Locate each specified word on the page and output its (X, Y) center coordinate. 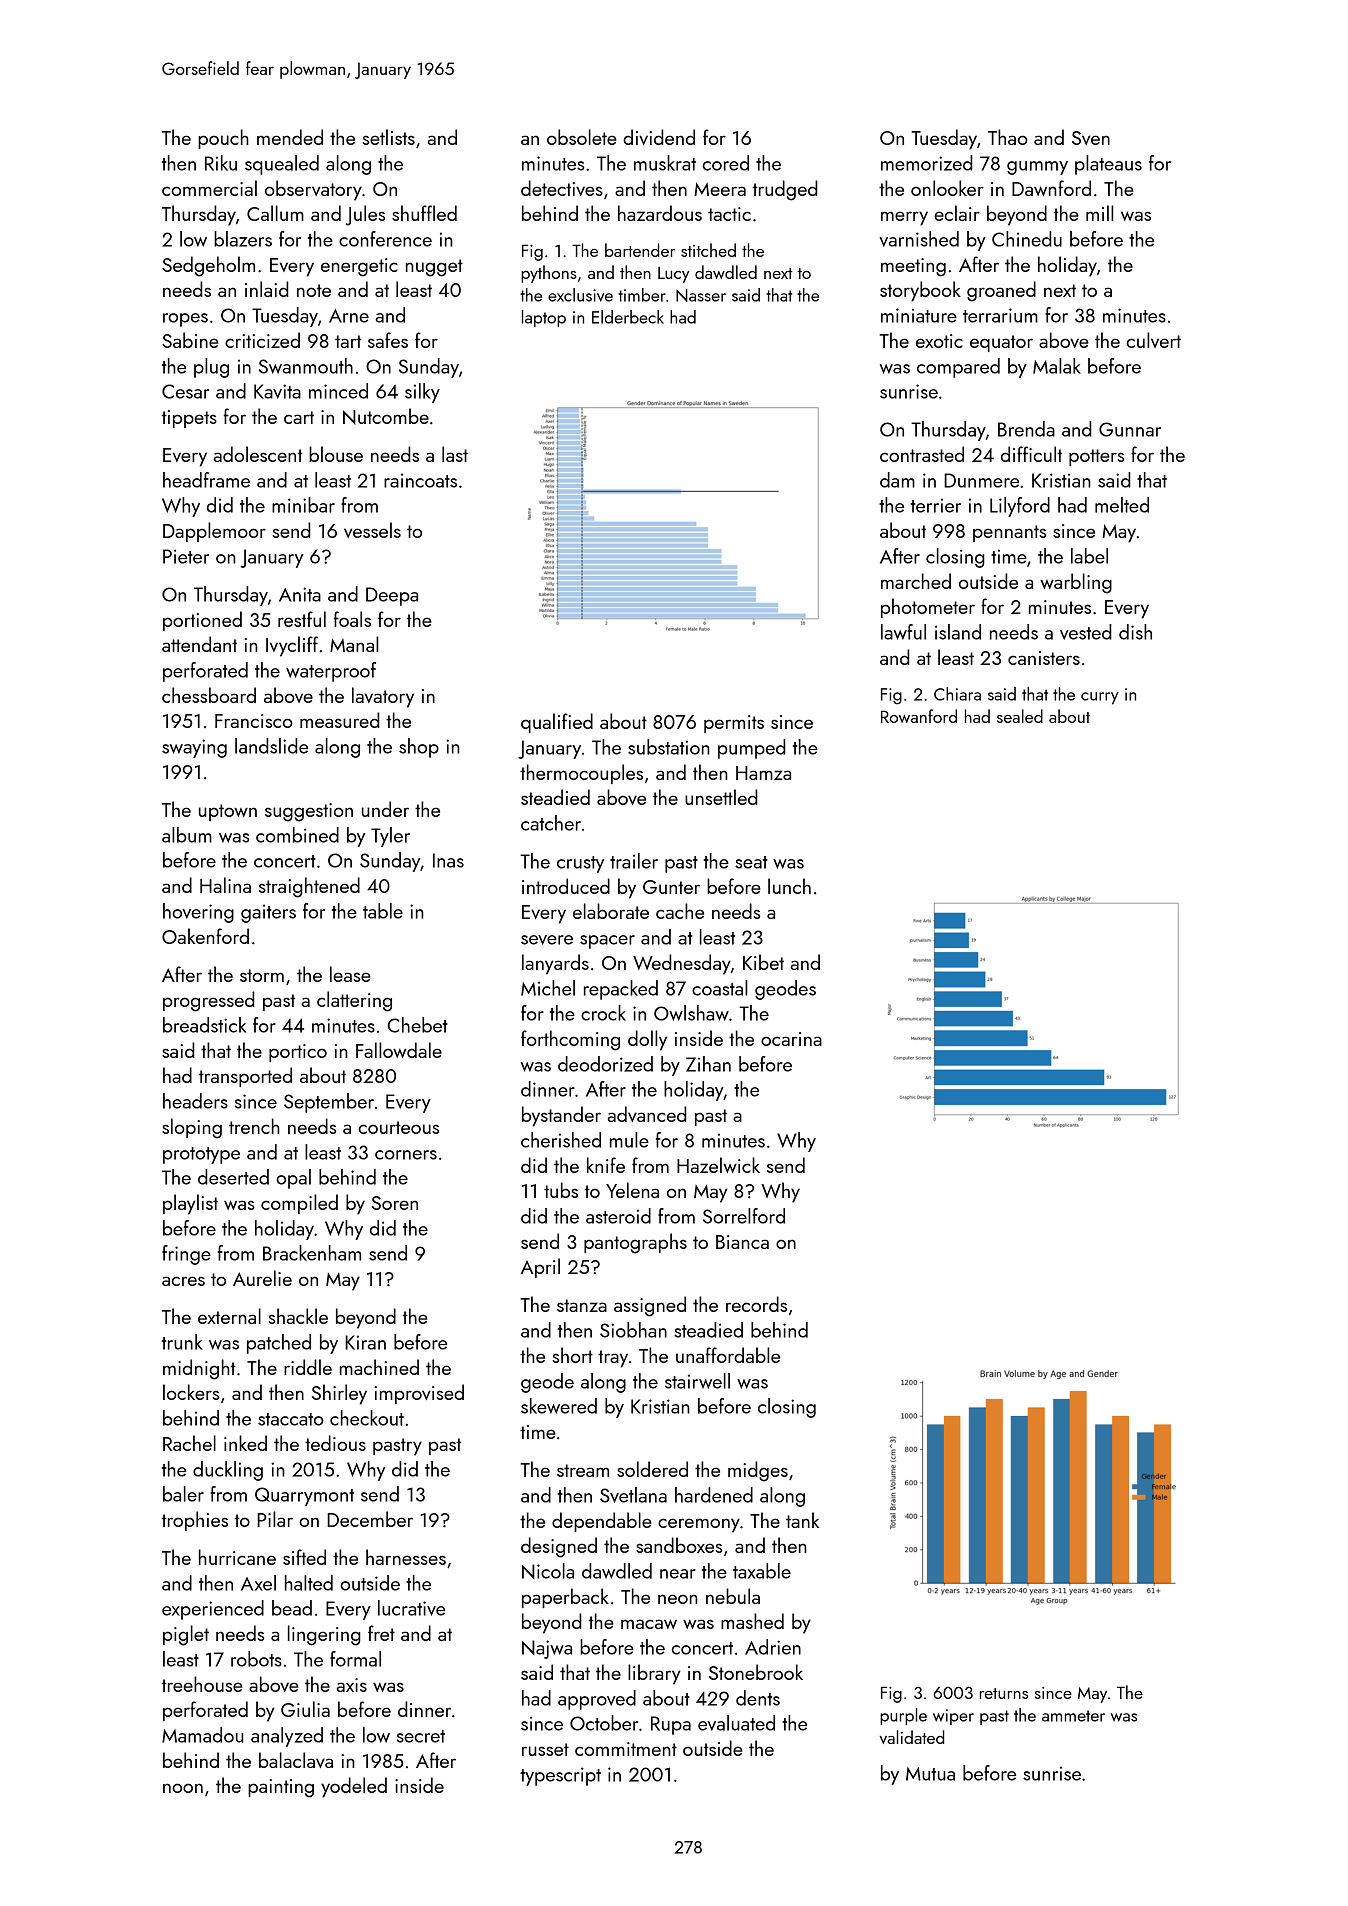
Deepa (392, 596)
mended (290, 137)
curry (1100, 698)
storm (262, 975)
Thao (1008, 137)
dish (1135, 632)
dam (897, 480)
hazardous (660, 213)
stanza (582, 1305)
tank (802, 1520)
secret (421, 1736)
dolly (647, 1040)
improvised (419, 1394)
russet (545, 1749)
